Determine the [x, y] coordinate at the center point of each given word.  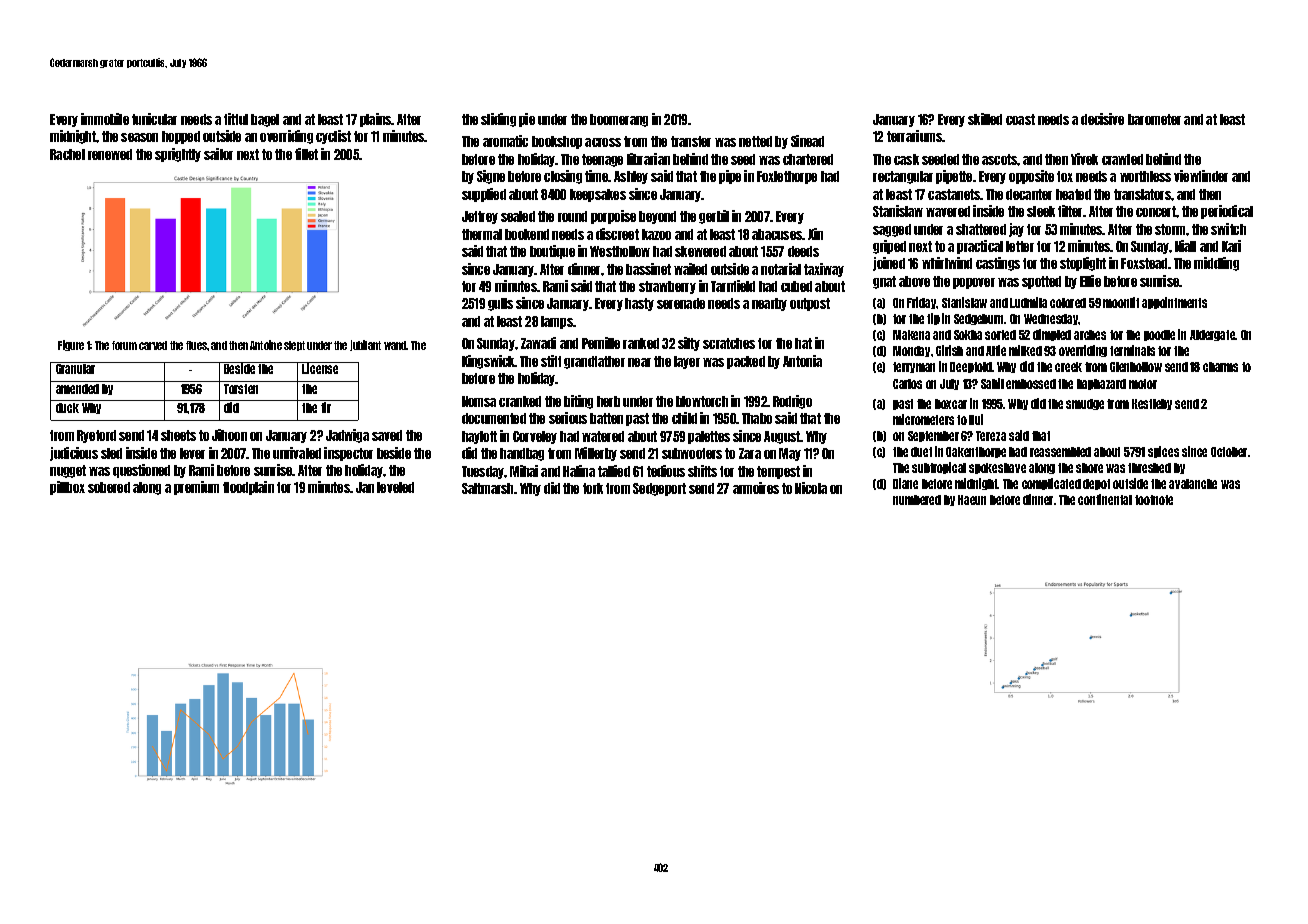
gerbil [714, 217]
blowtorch [702, 401]
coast [1020, 119]
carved [153, 345]
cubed [796, 286]
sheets [178, 435]
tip [933, 319]
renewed [110, 154]
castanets [954, 194]
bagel [265, 120]
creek [1068, 367]
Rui [976, 419]
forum [124, 345]
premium [196, 488]
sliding [498, 120]
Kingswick [488, 362]
